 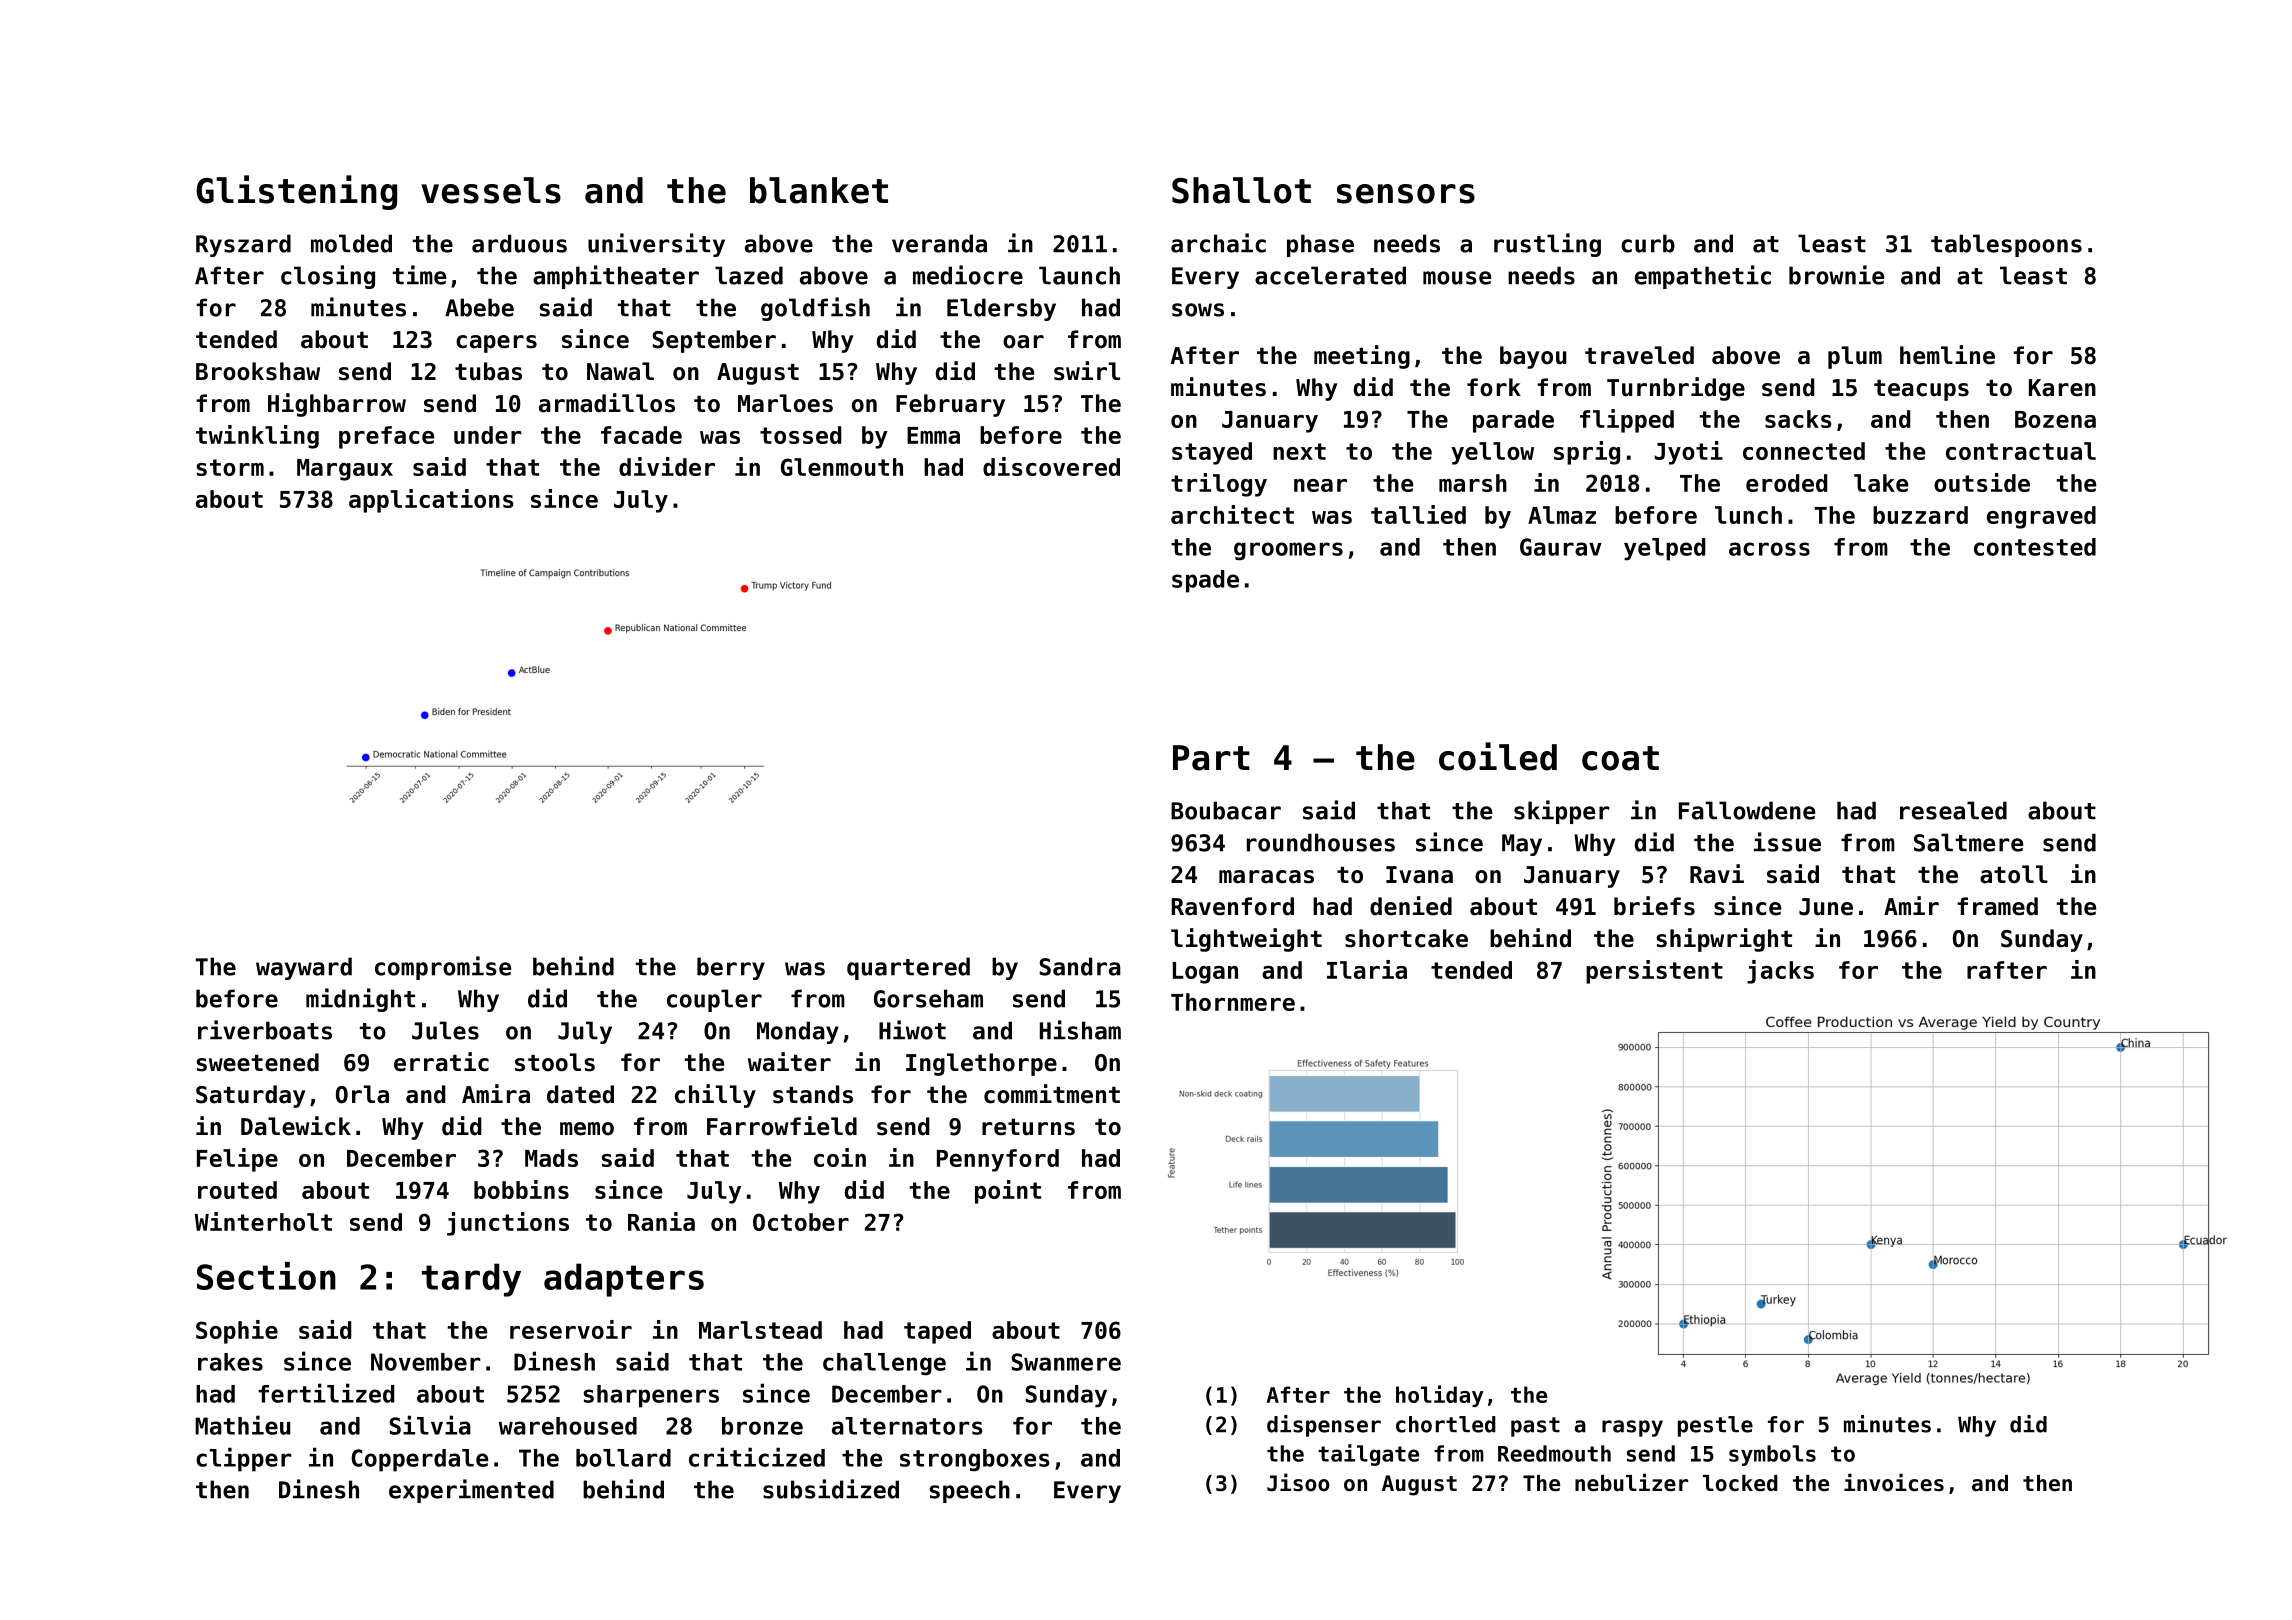 What do you see at coordinates (624, 1280) in the screenshot?
I see `adapters` at bounding box center [624, 1280].
